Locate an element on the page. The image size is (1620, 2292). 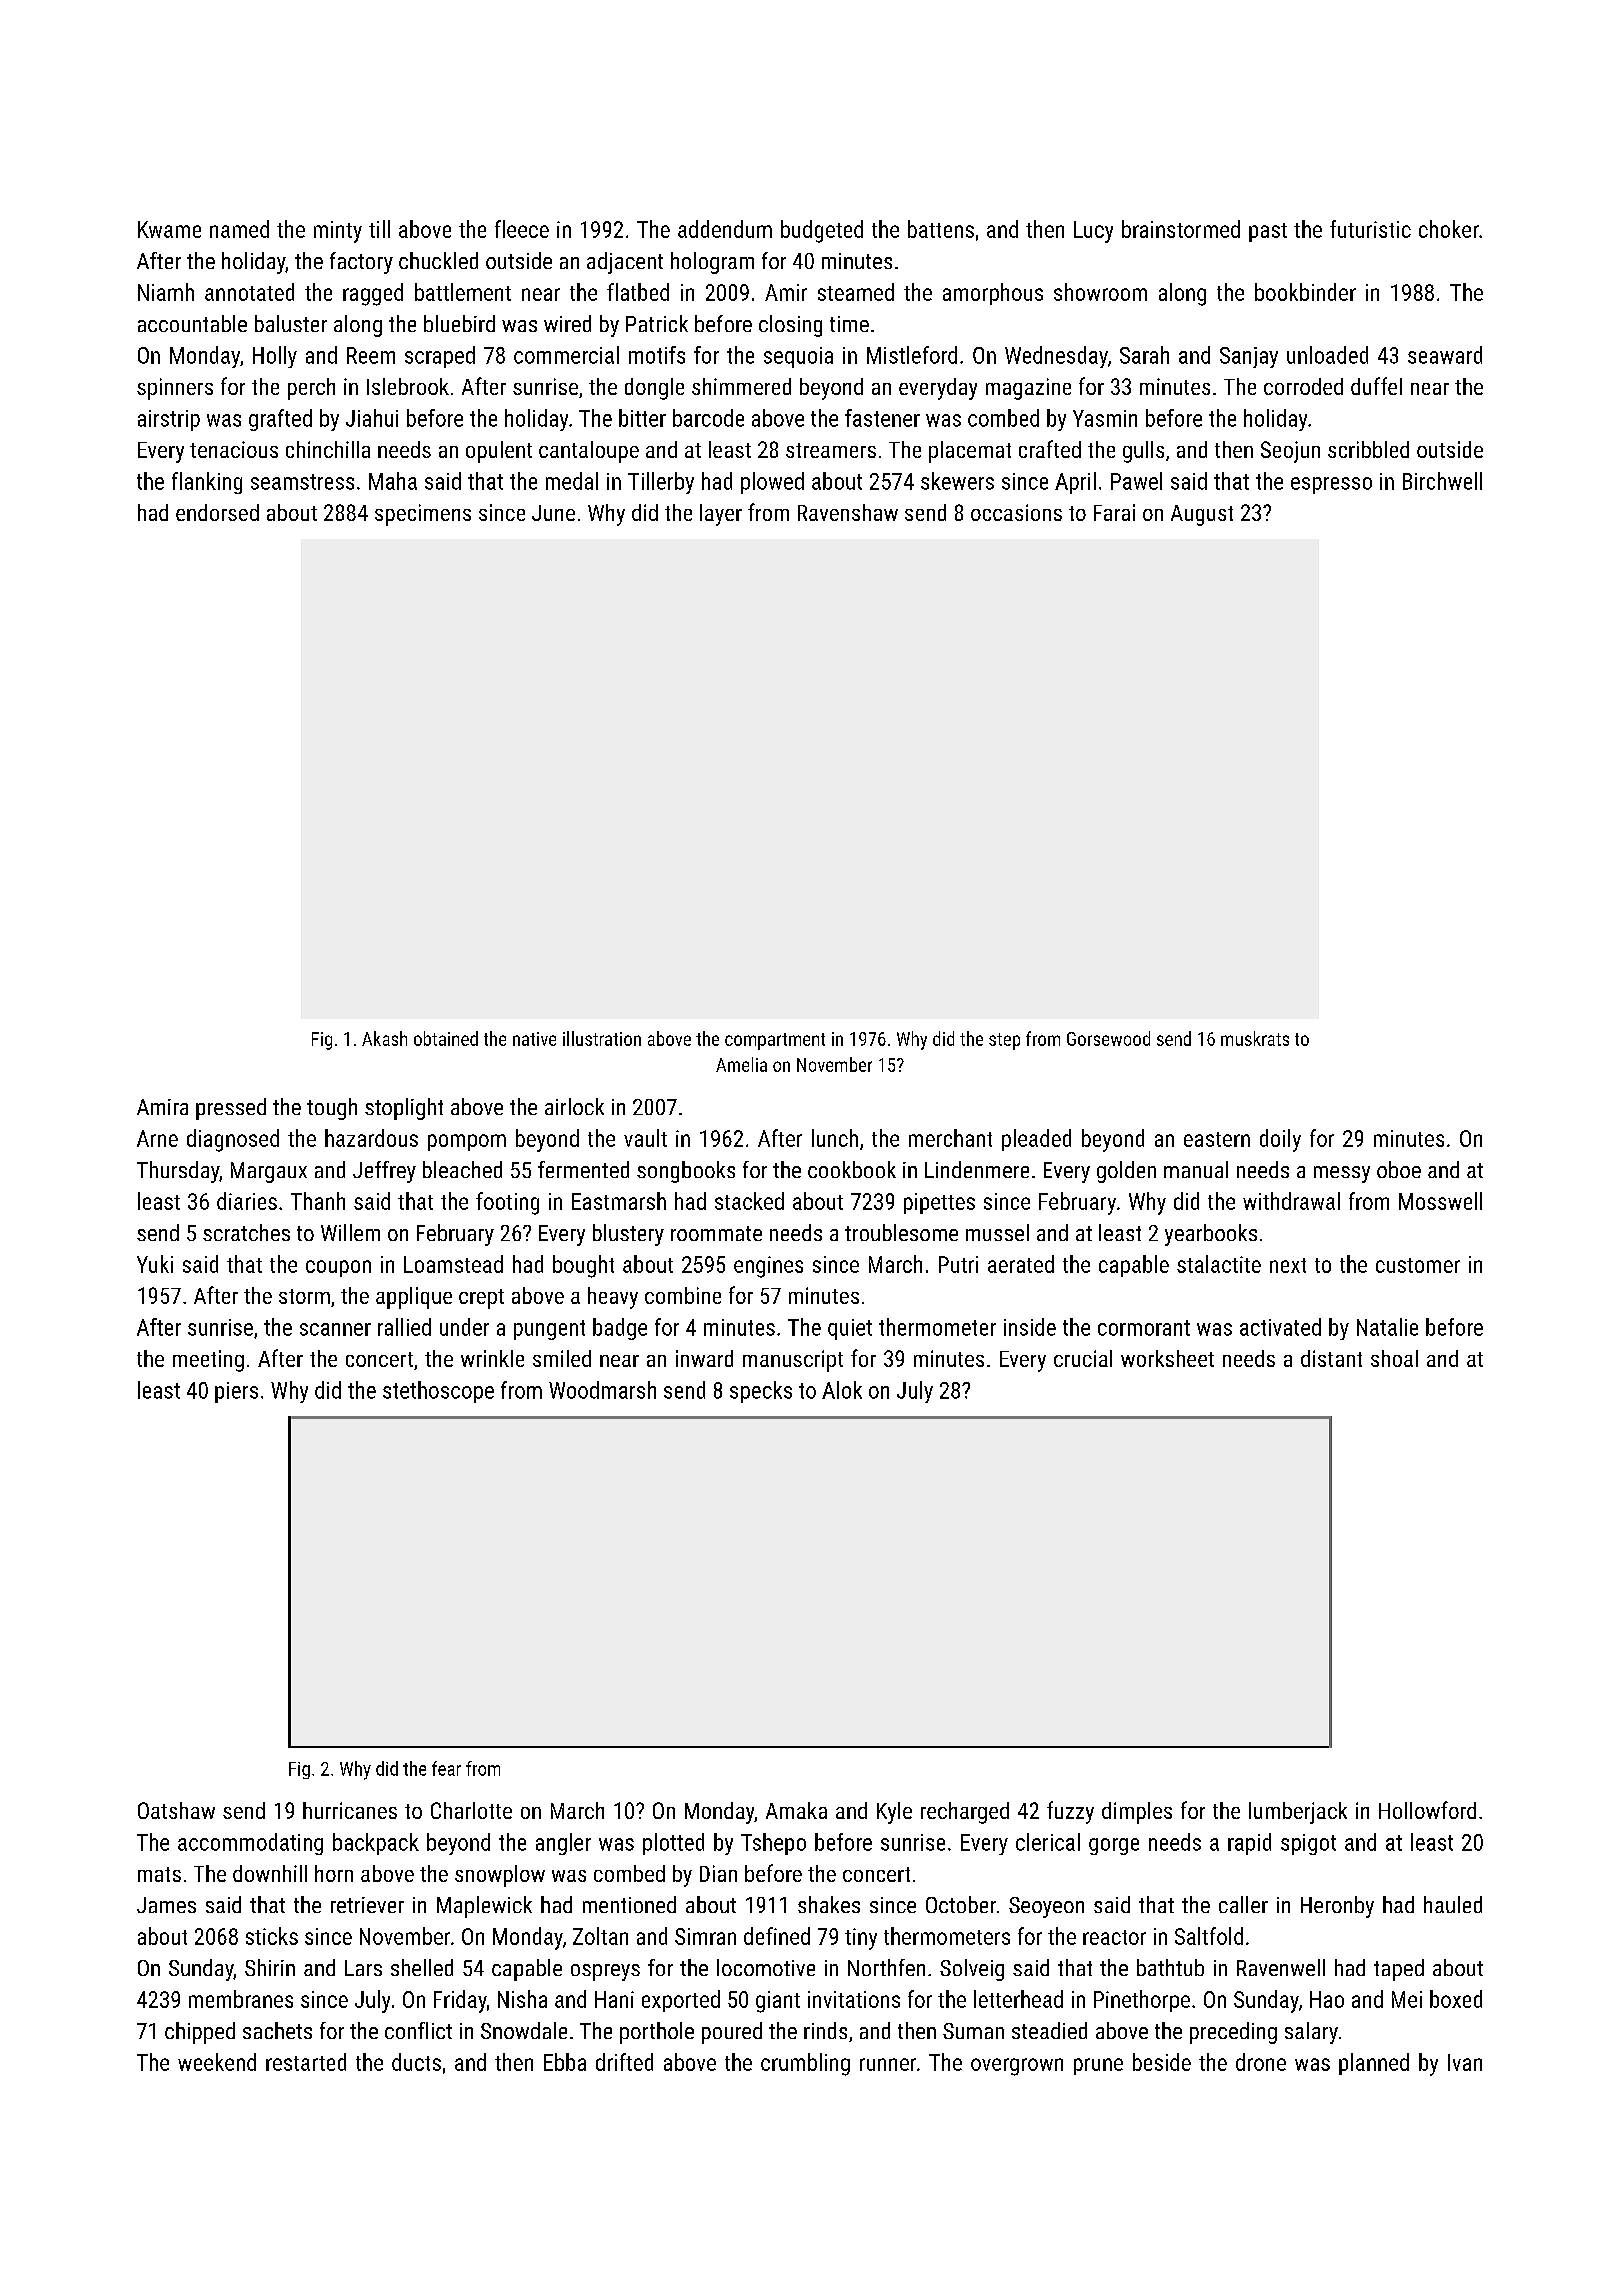
Lucy is located at coordinates (1093, 232).
